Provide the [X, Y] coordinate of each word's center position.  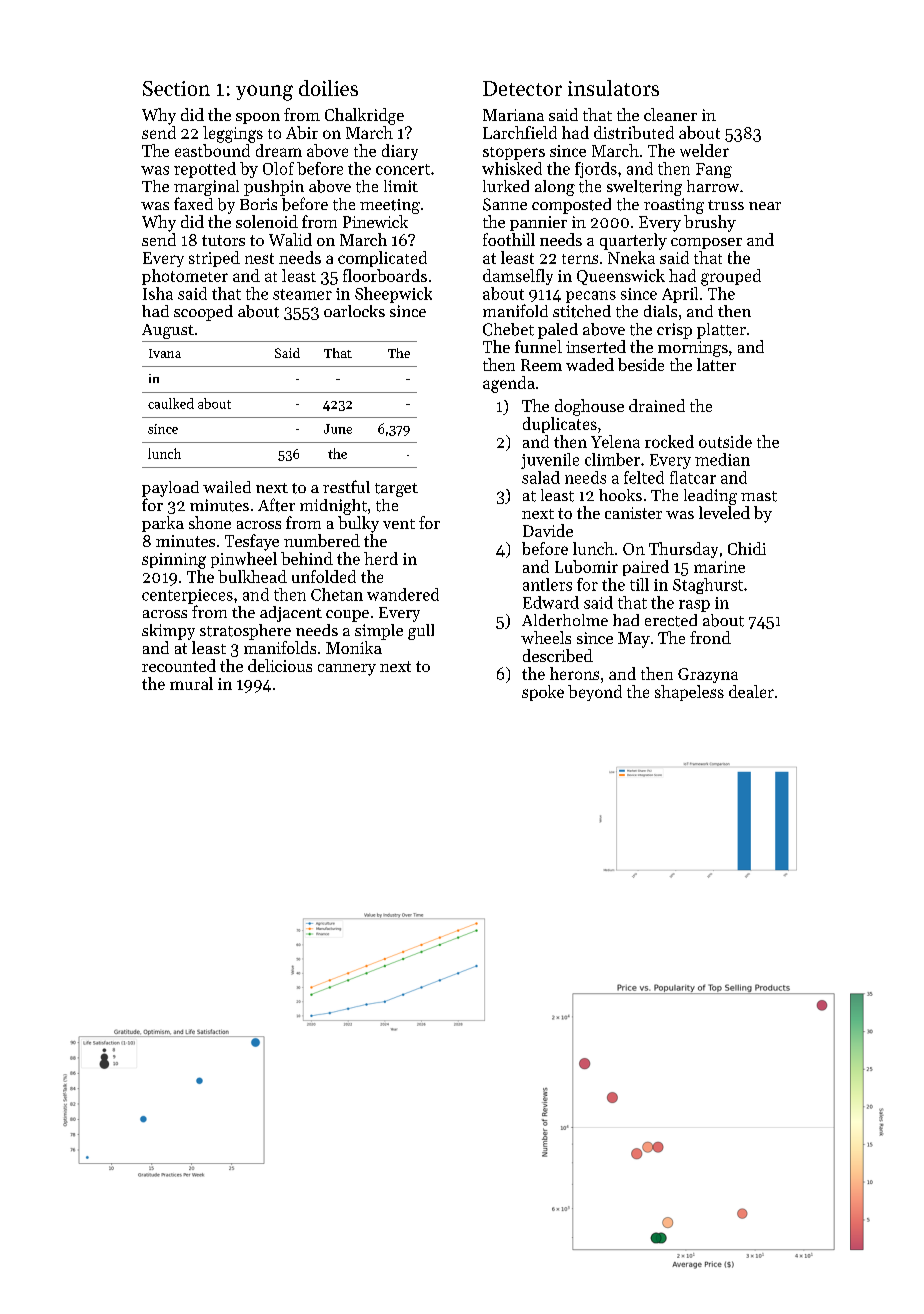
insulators [613, 88]
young [264, 93]
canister [633, 513]
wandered [403, 594]
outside [725, 441]
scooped [203, 313]
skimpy [168, 632]
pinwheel [244, 560]
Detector [522, 88]
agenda [509, 384]
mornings [693, 349]
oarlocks [354, 311]
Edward [551, 602]
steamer [302, 294]
